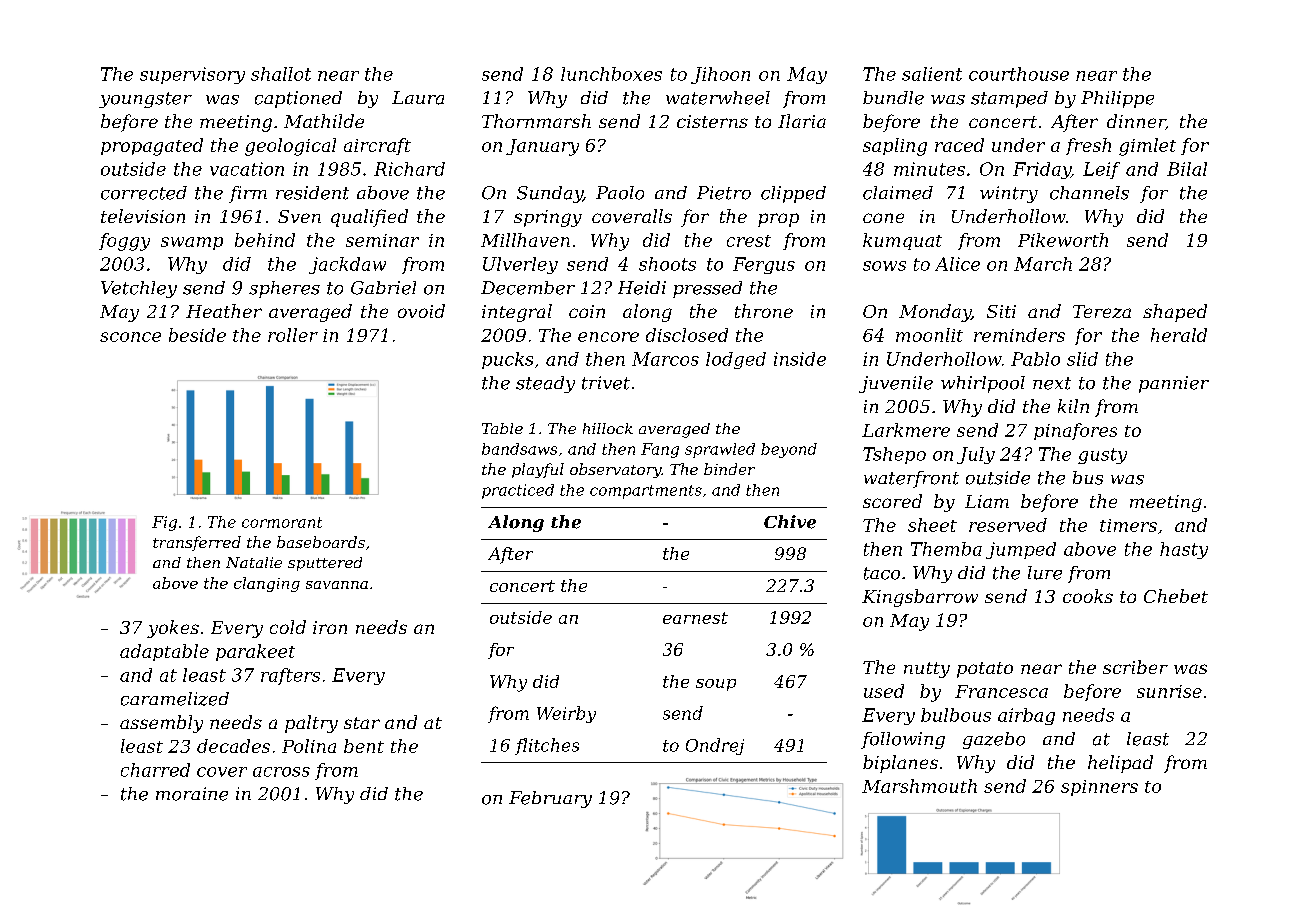  What do you see at coordinates (764, 265) in the screenshot?
I see `Fergus` at bounding box center [764, 265].
